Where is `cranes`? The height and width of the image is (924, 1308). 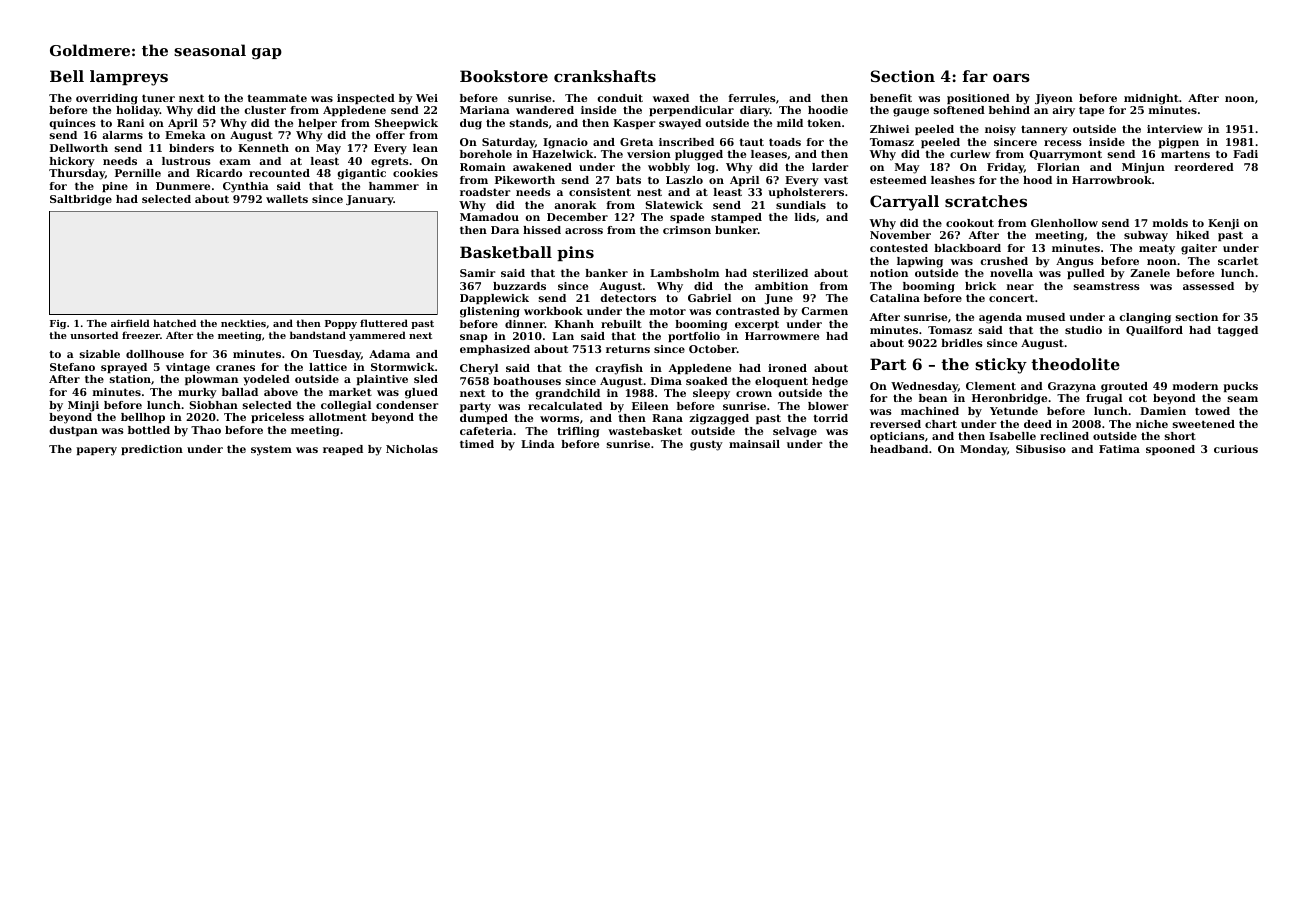 cranes is located at coordinates (235, 368).
